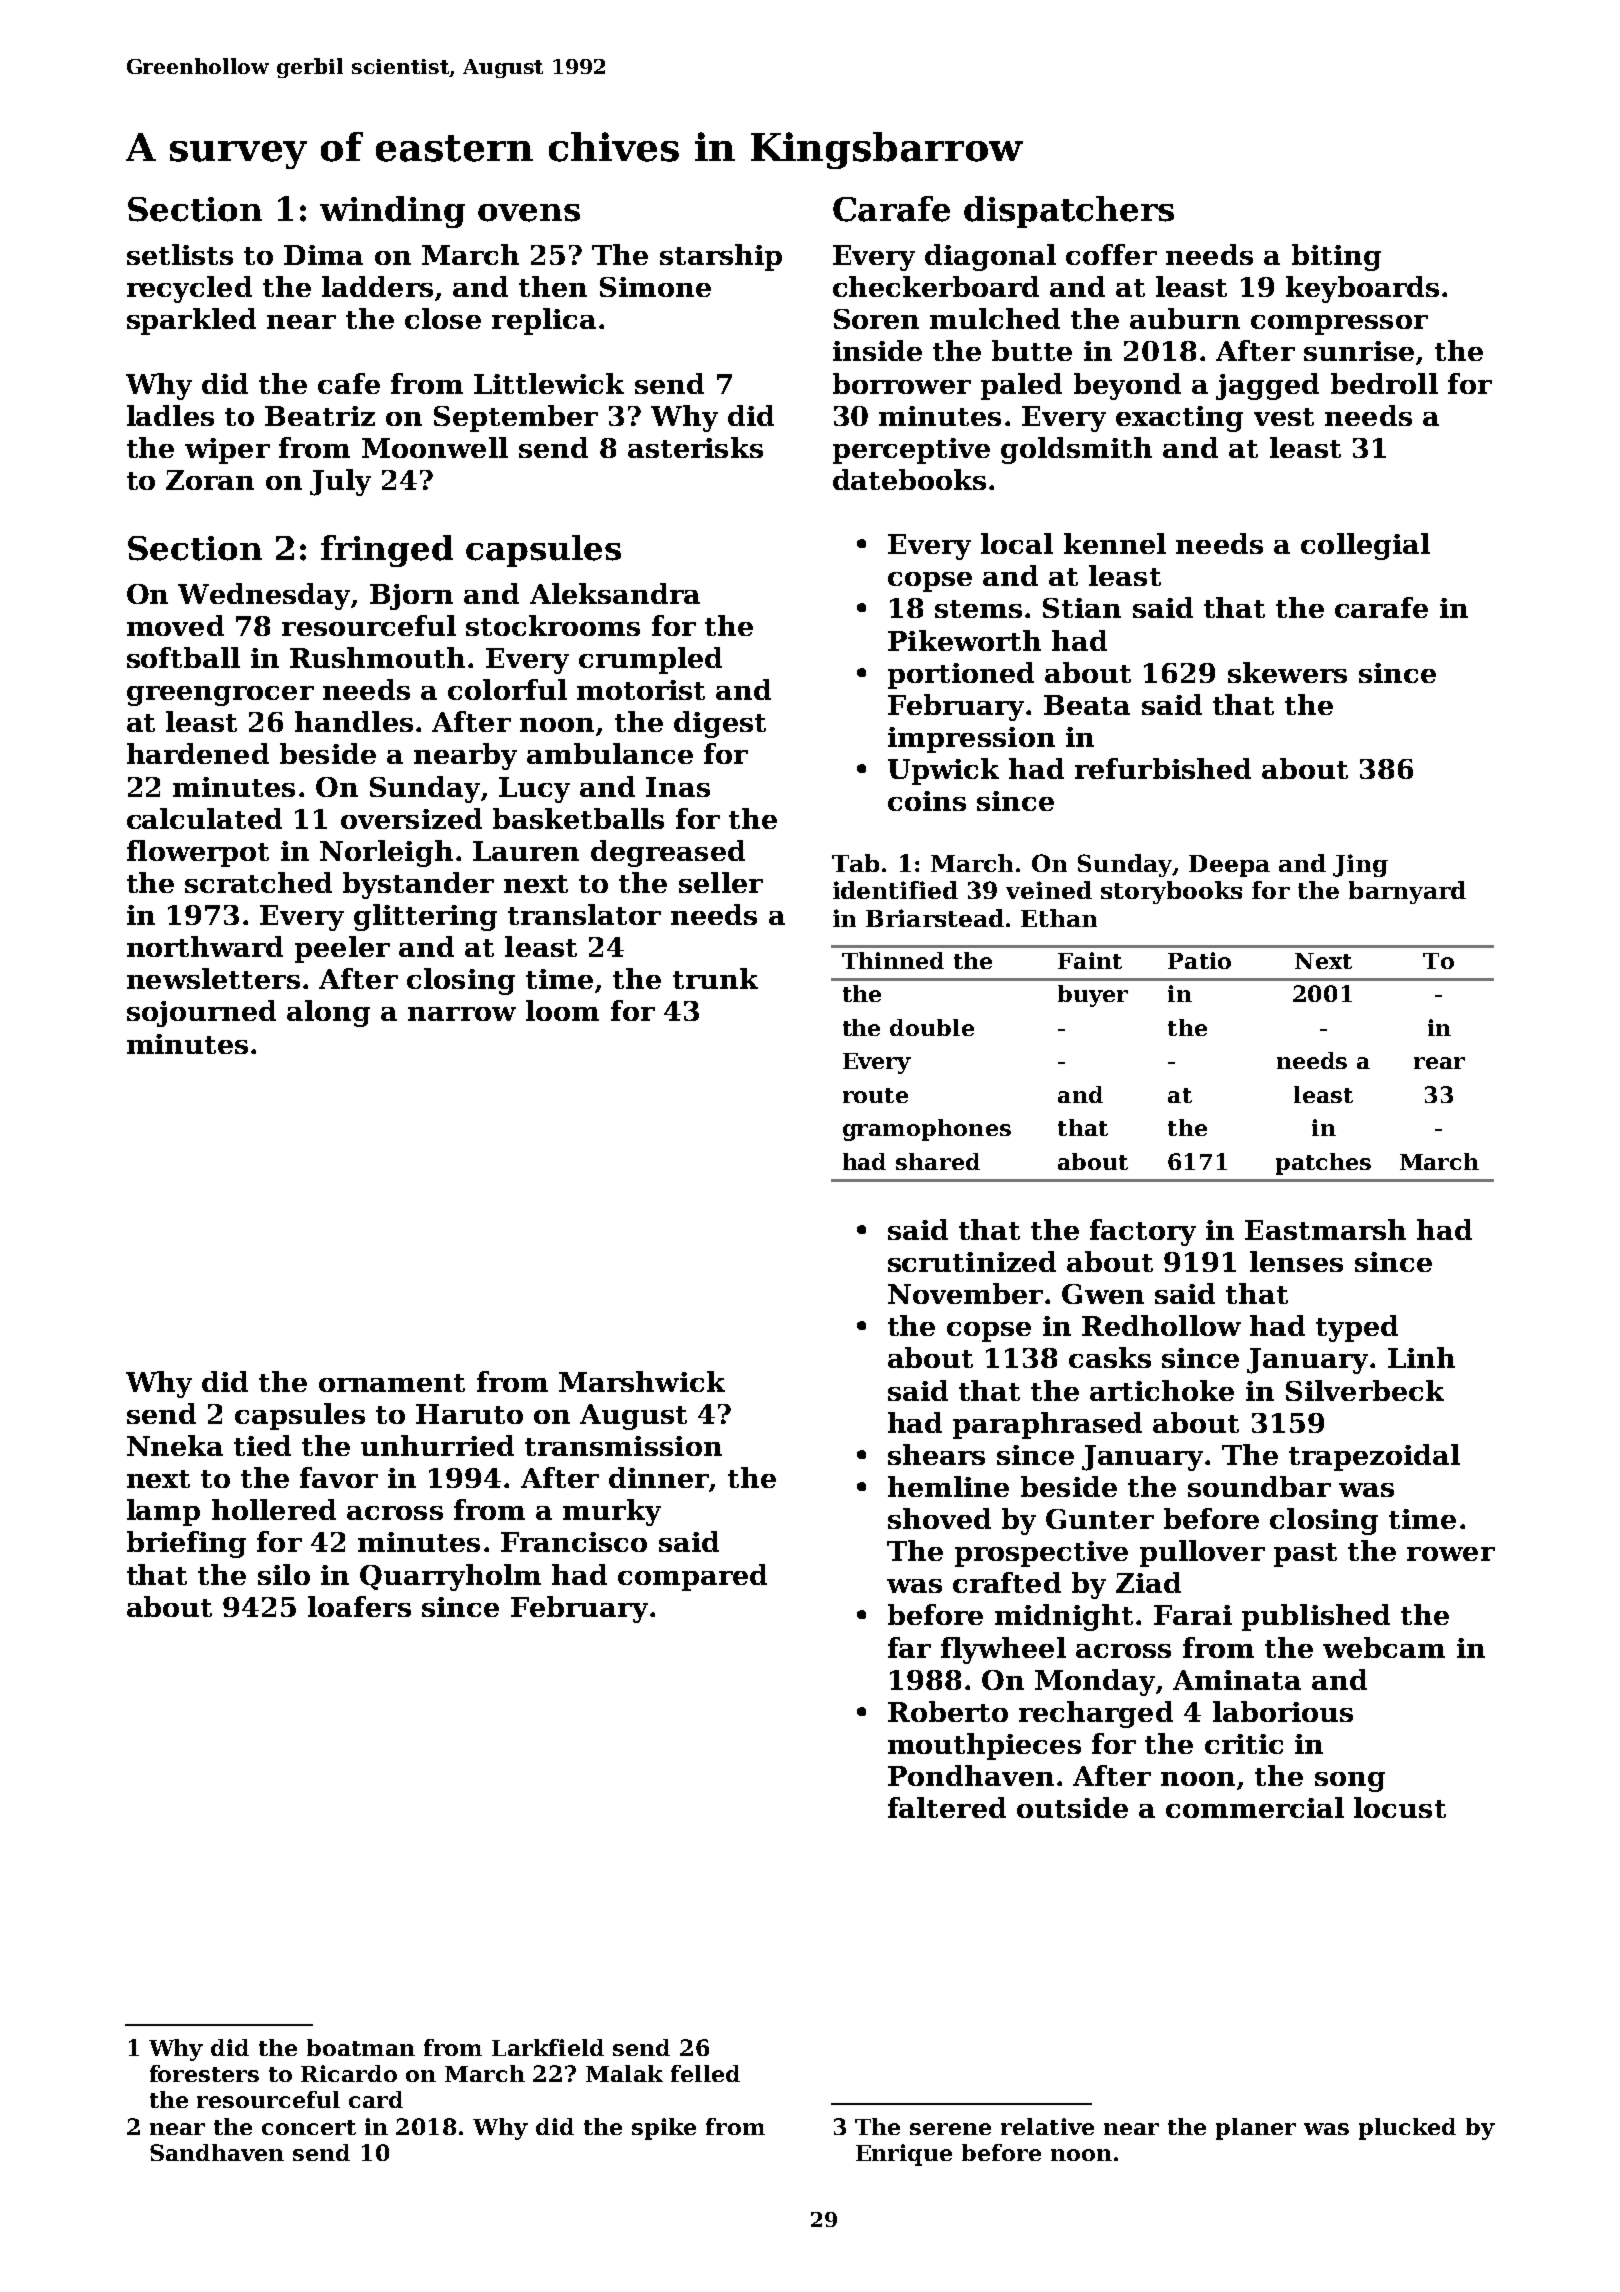 This screenshot has height=2292, width=1620. I want to click on ovens, so click(529, 213).
